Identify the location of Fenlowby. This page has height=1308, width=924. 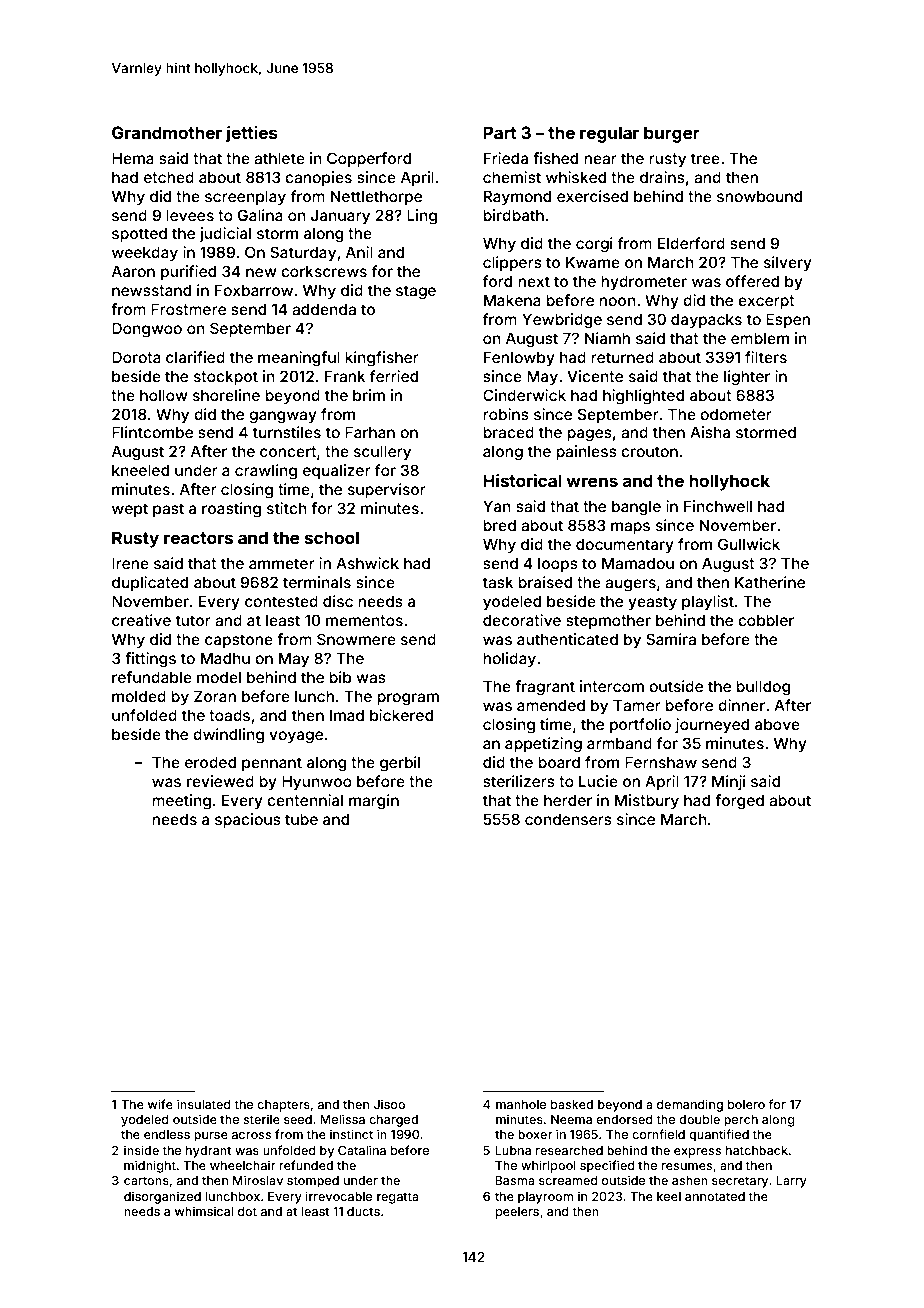
(519, 358).
